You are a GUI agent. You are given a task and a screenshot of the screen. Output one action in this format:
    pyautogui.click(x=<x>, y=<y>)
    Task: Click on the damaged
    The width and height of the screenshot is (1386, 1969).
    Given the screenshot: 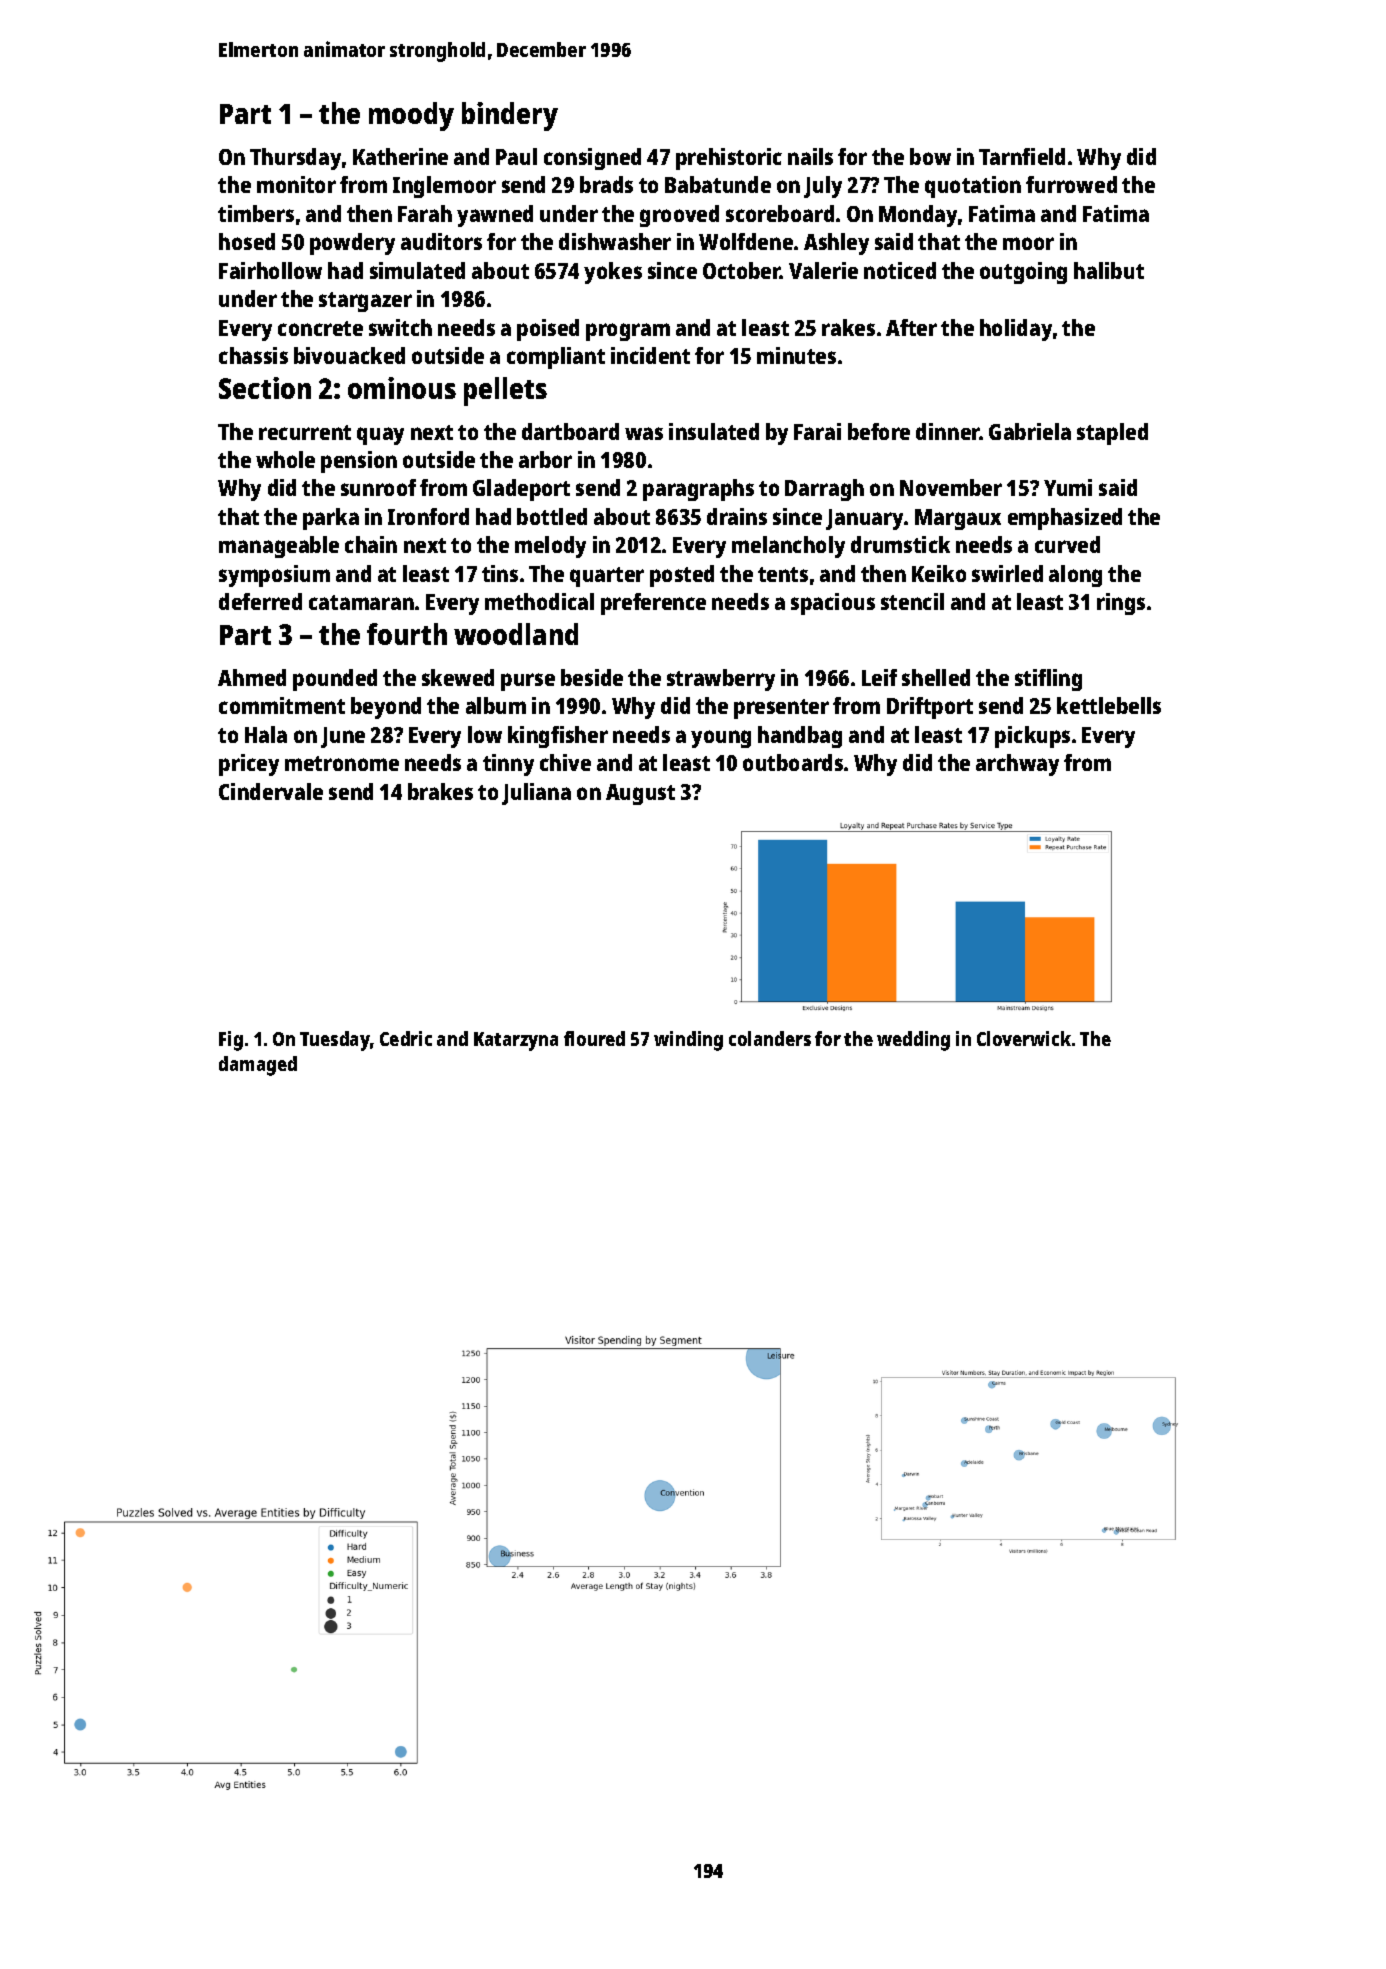 What is the action you would take?
    pyautogui.click(x=258, y=1066)
